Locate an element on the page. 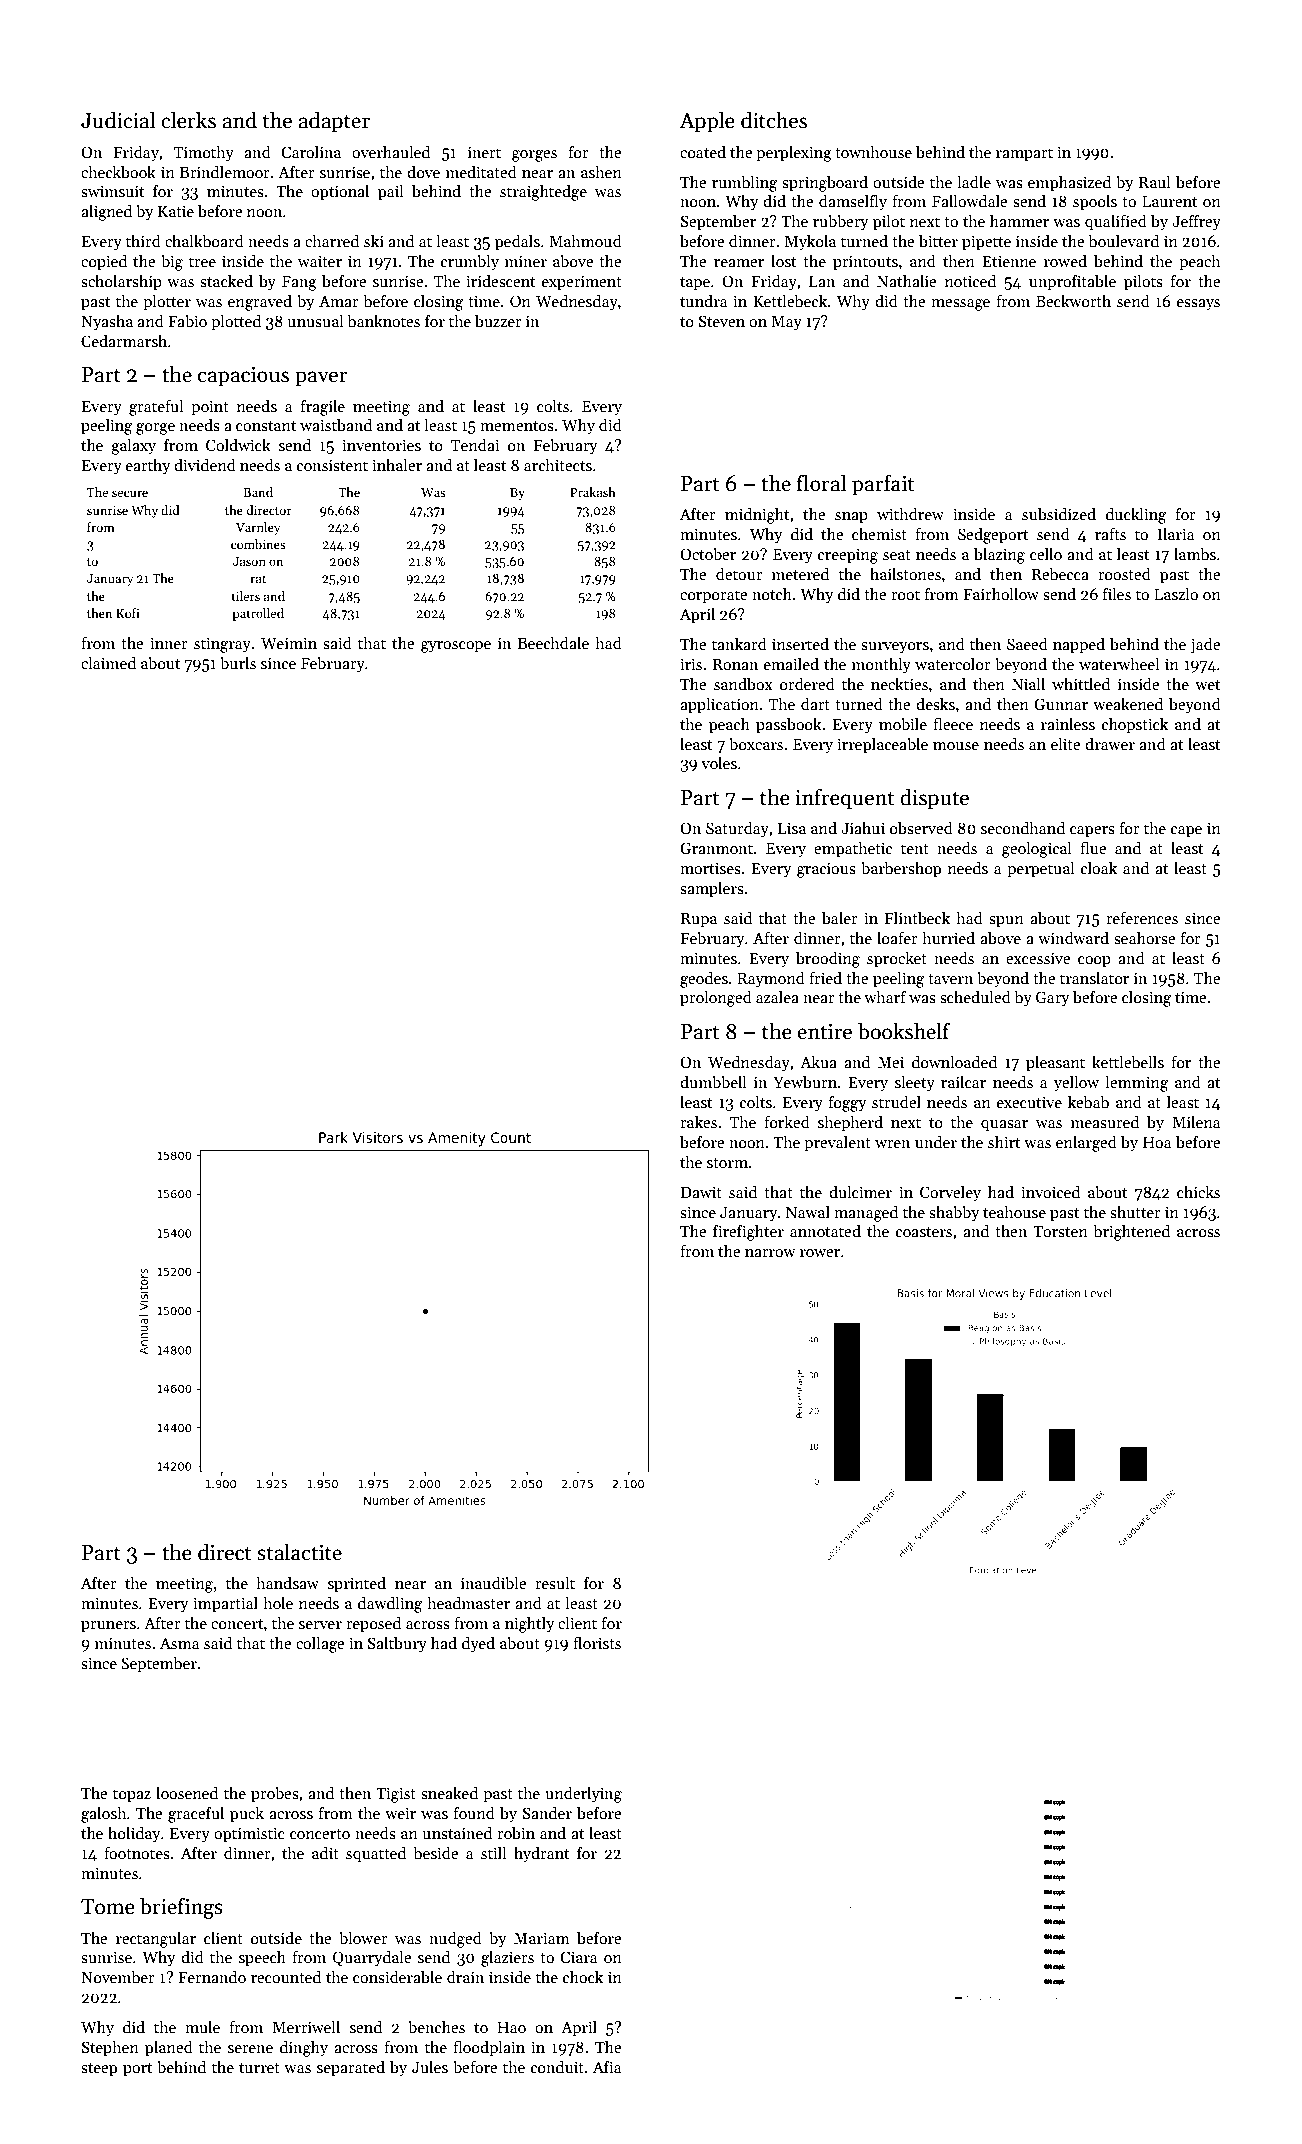  stalactite is located at coordinates (299, 1552).
